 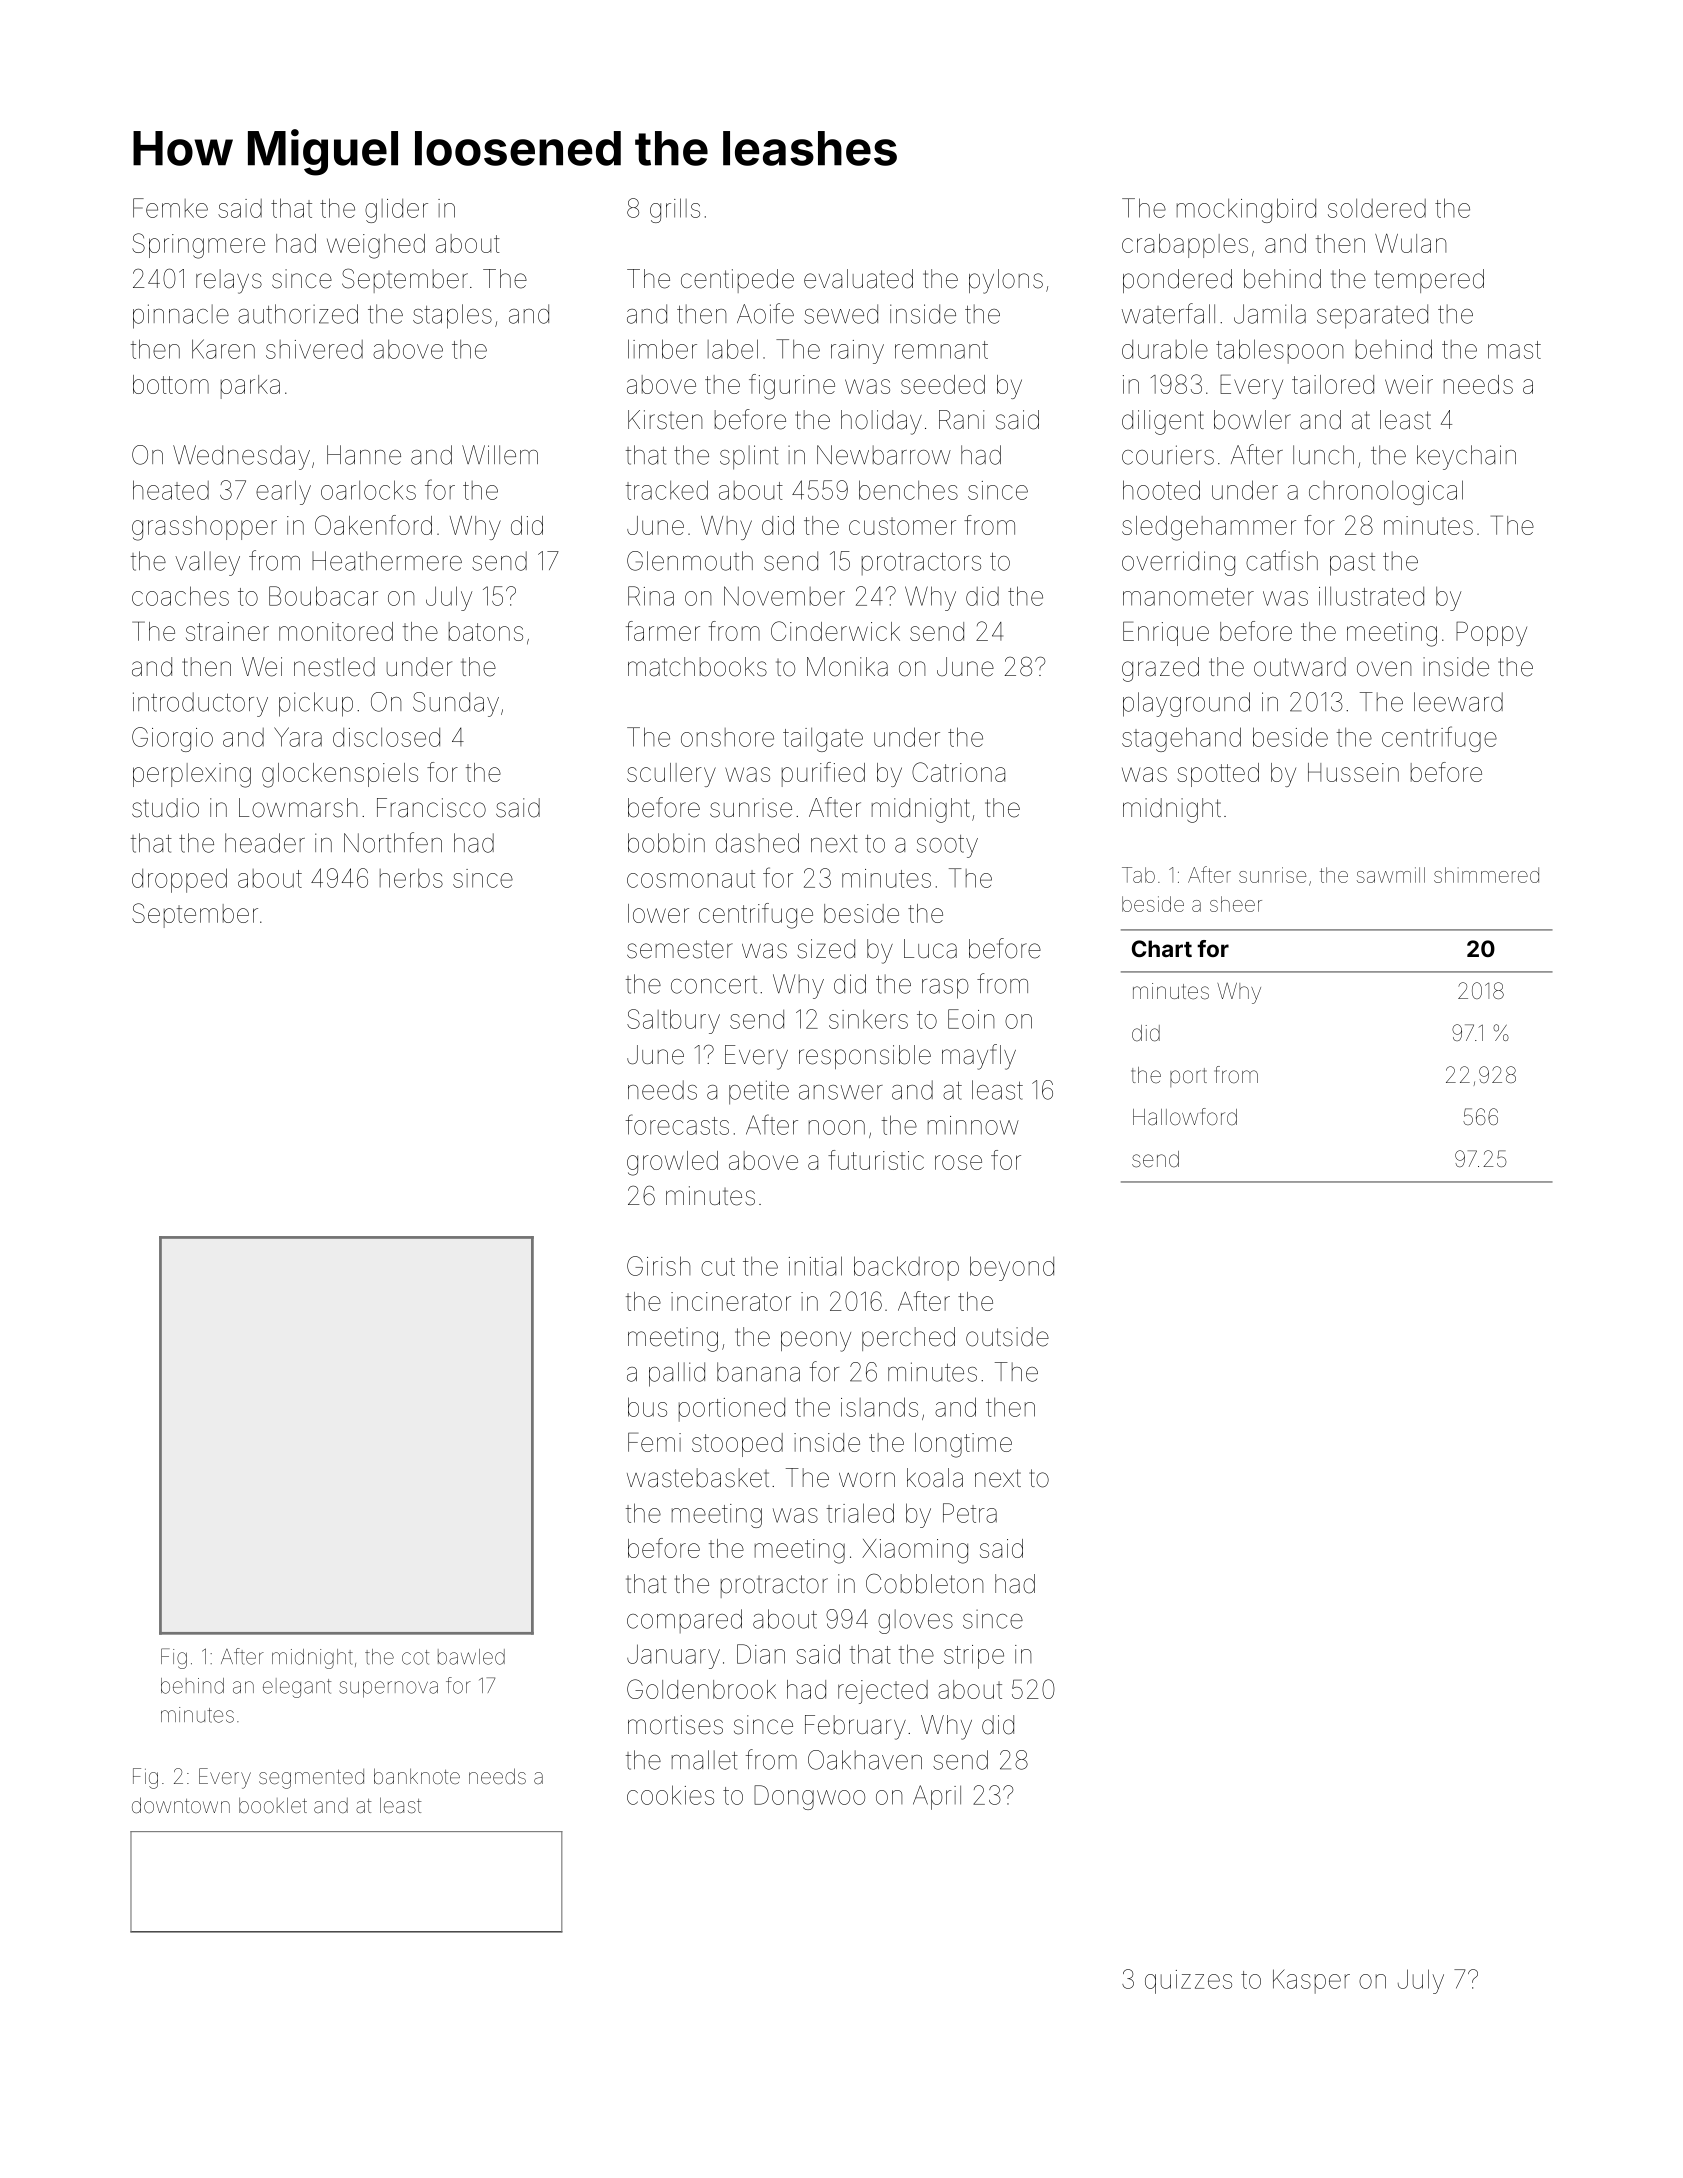 I want to click on purified, so click(x=823, y=774).
